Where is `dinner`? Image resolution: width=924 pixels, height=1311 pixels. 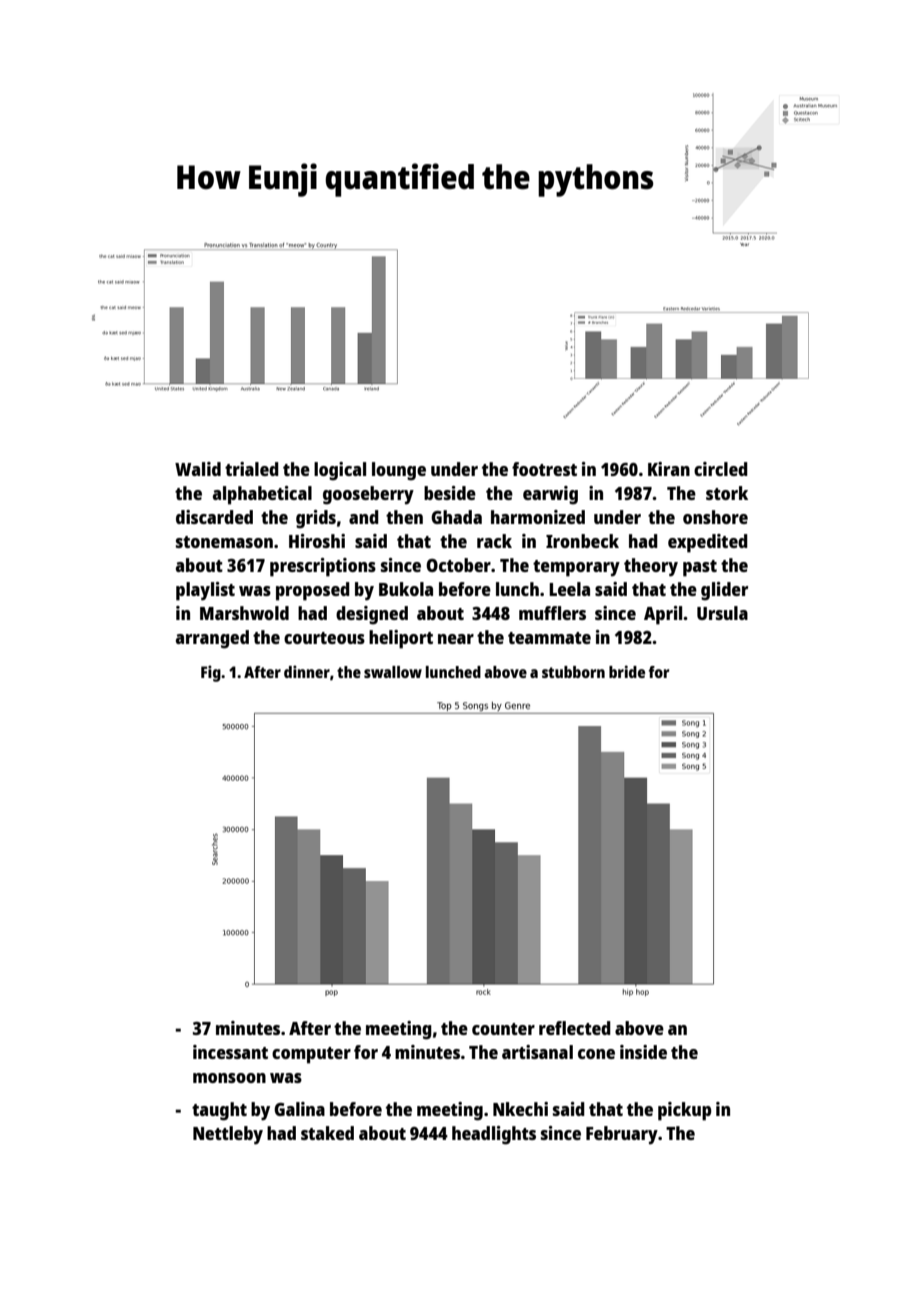 dinner is located at coordinates (307, 671).
